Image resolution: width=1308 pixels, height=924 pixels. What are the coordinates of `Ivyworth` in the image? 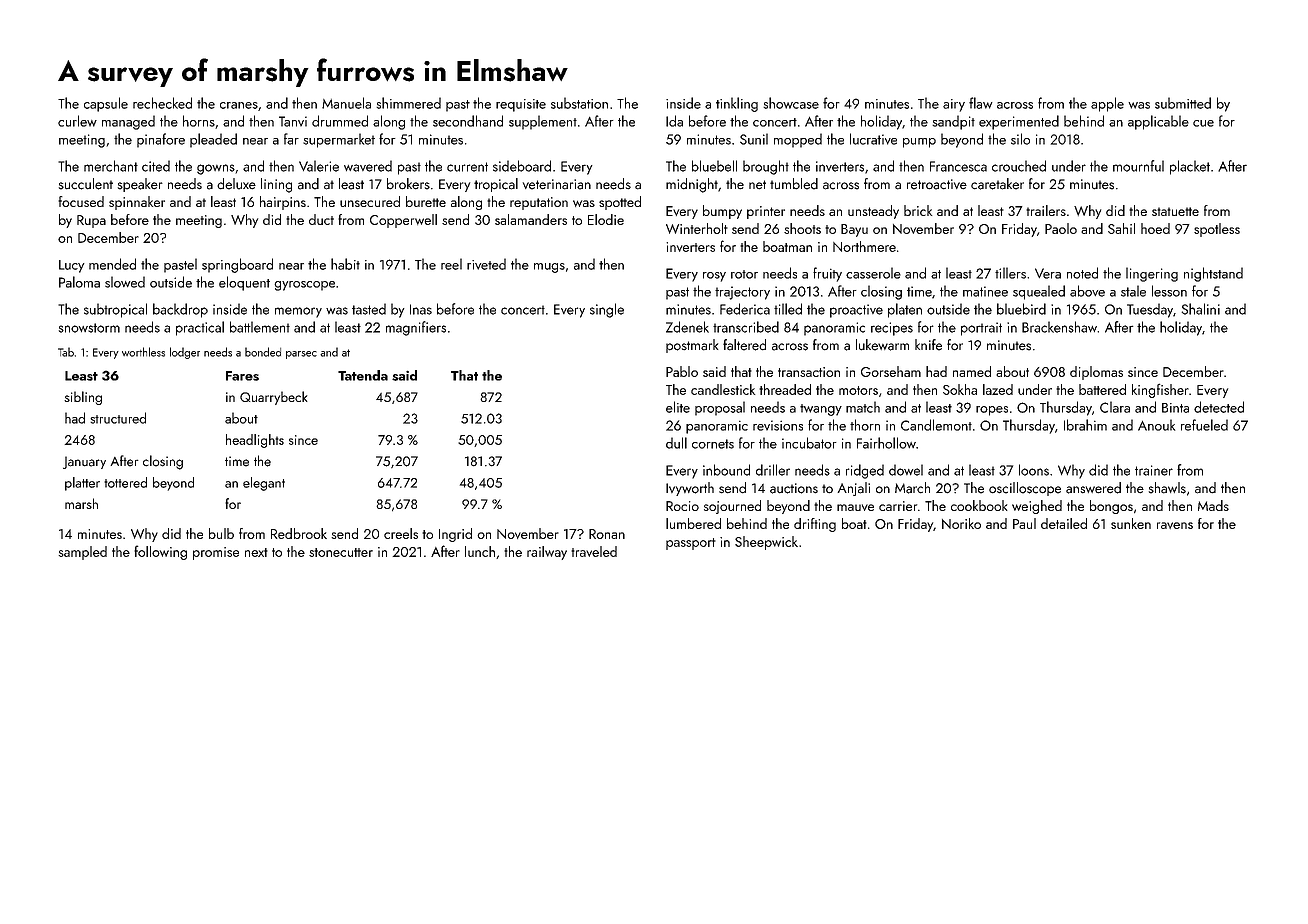 It's located at (690, 489).
